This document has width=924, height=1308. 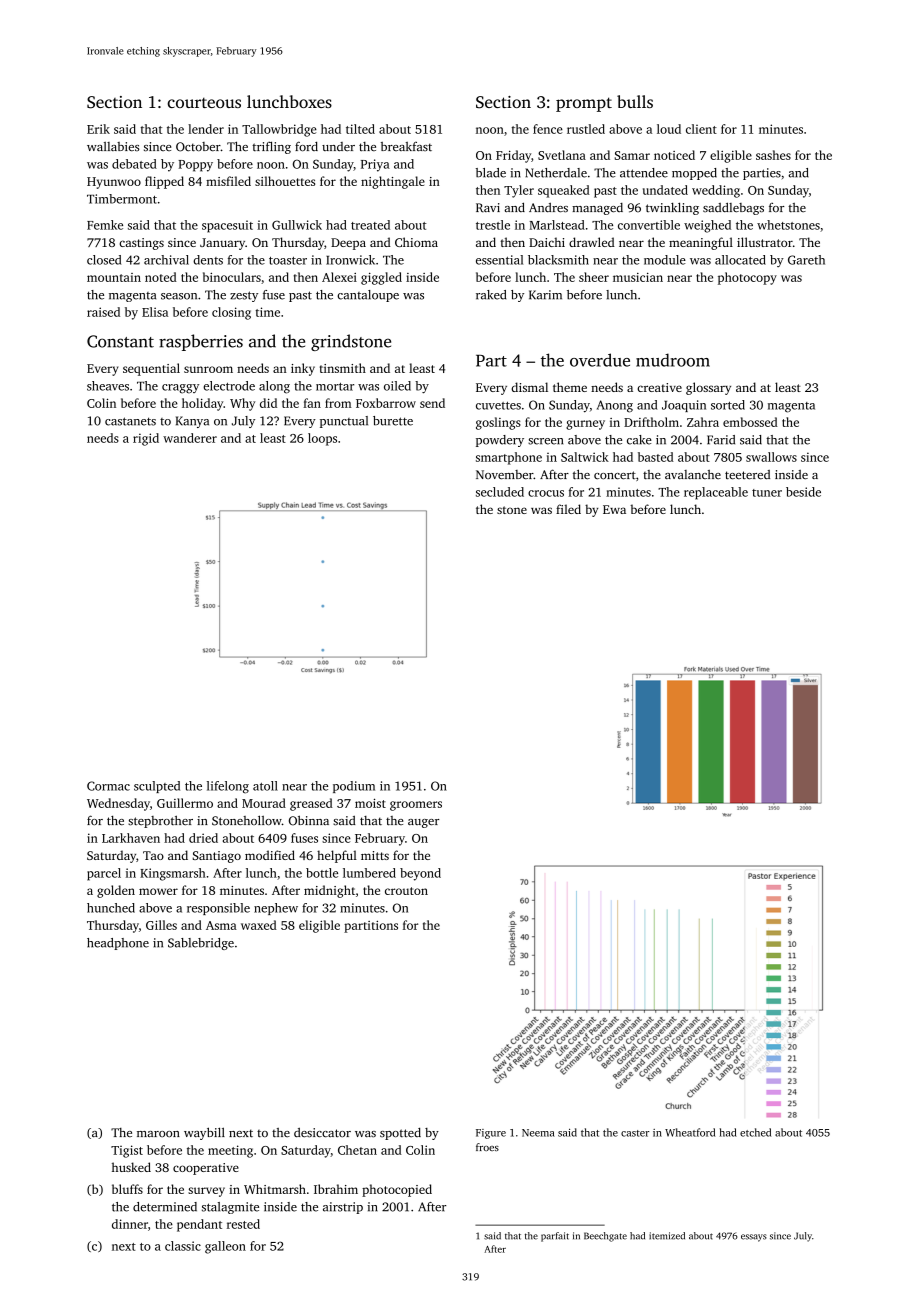 What do you see at coordinates (755, 1132) in the document?
I see `etched` at bounding box center [755, 1132].
